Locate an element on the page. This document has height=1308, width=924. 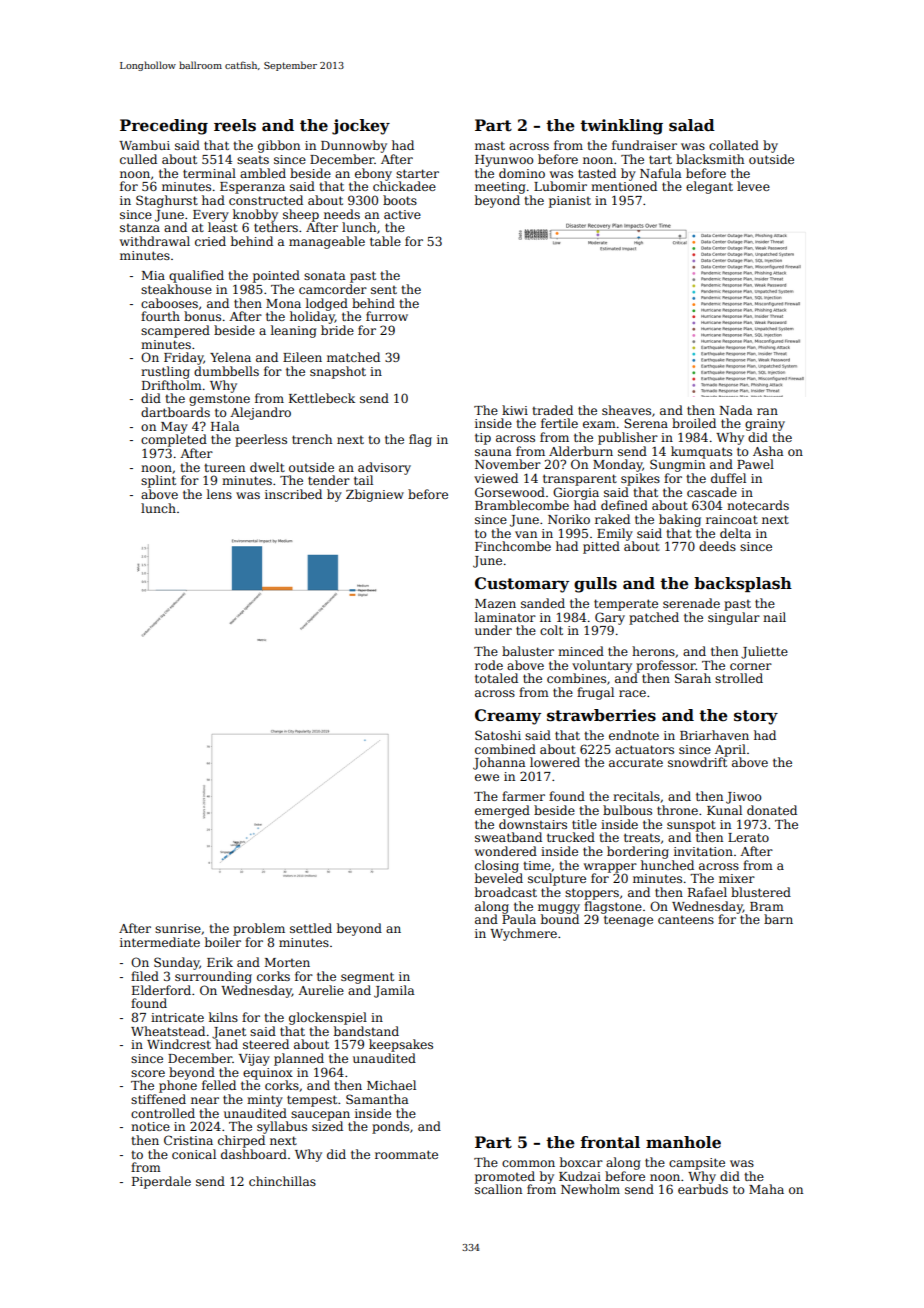
chinchillas is located at coordinates (282, 1181).
